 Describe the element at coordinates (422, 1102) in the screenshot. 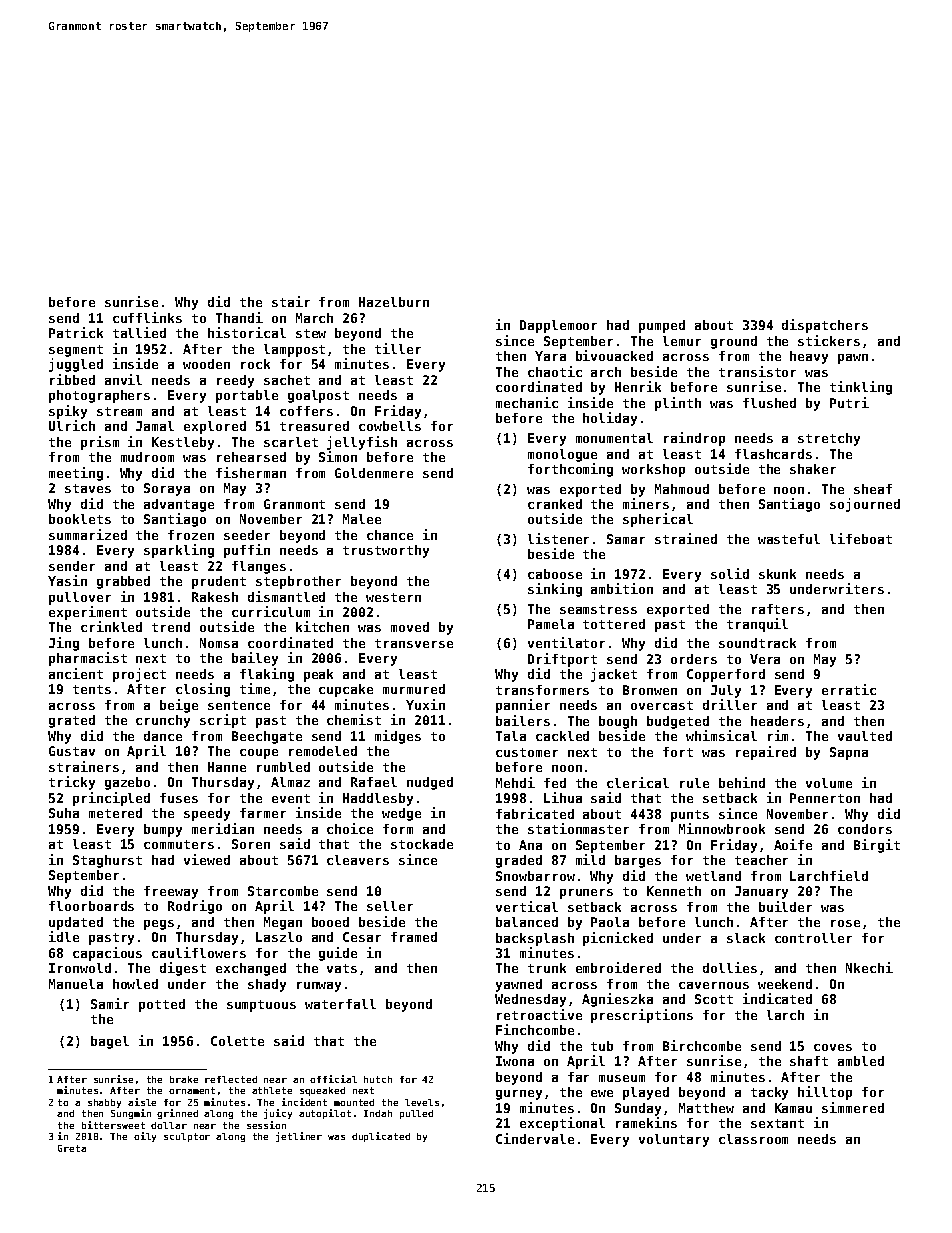

I see `levels` at that location.
